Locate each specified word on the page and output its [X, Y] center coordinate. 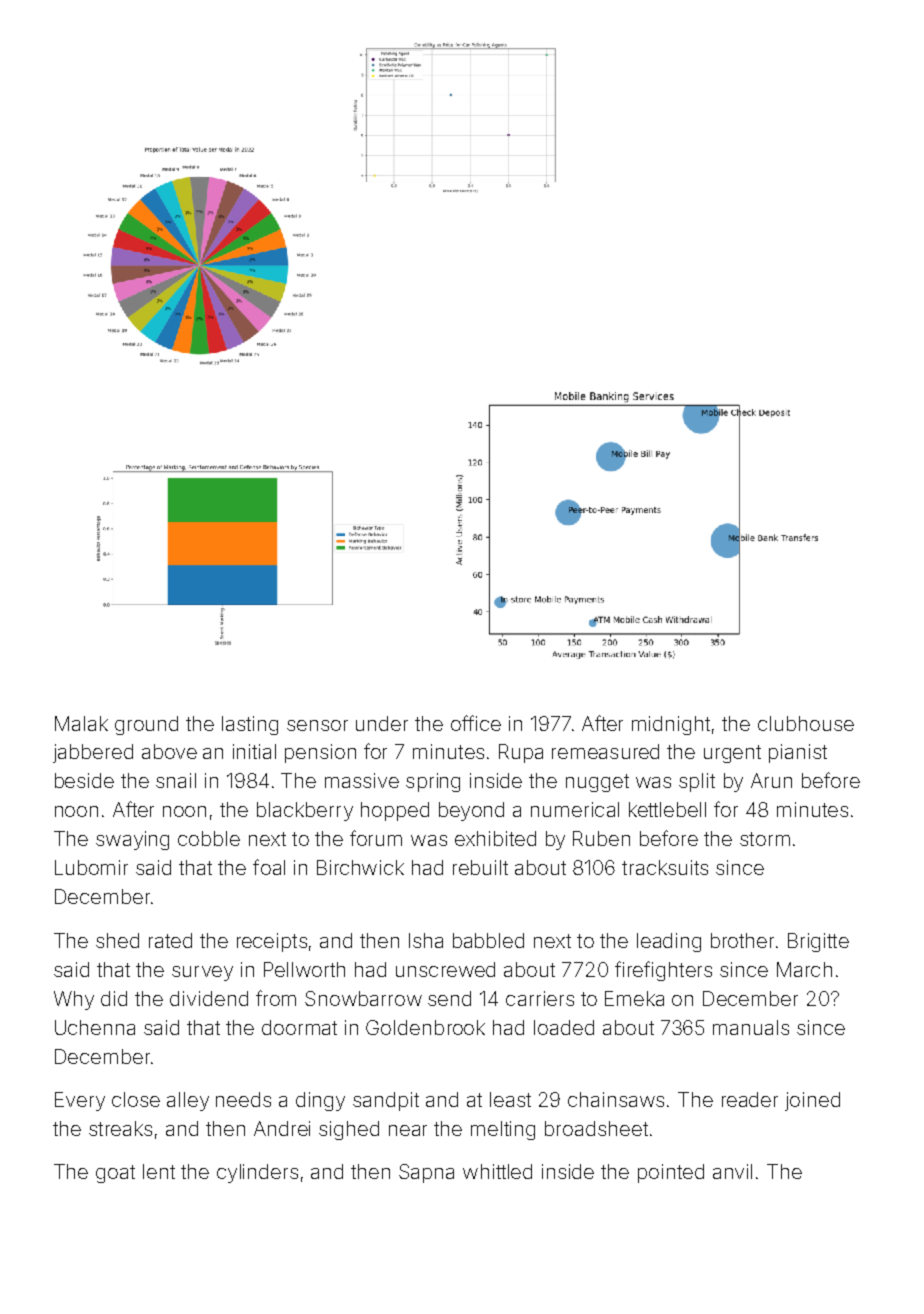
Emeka [634, 998]
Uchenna [95, 1027]
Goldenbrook [425, 1027]
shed [117, 940]
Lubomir [91, 867]
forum [376, 838]
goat [115, 1174]
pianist [798, 753]
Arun [771, 780]
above [169, 751]
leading [669, 942]
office [476, 723]
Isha [426, 940]
